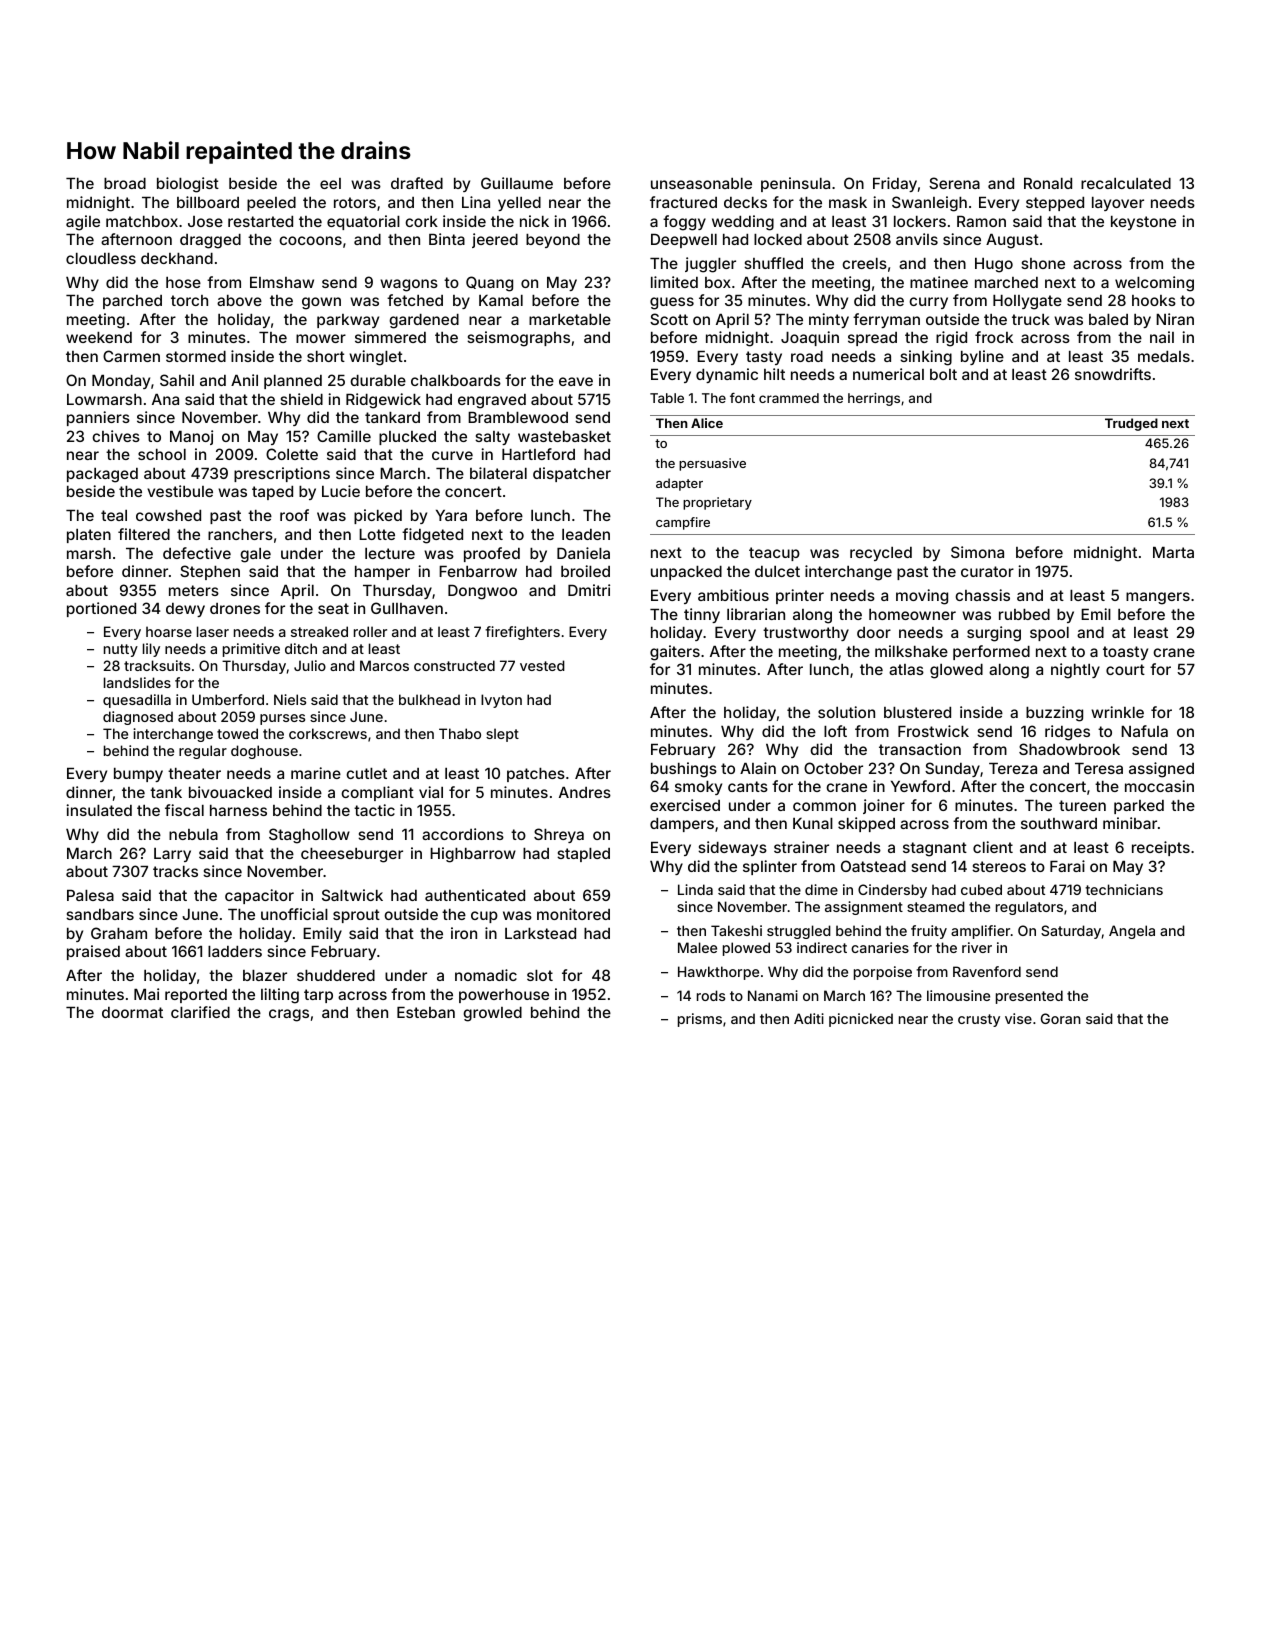 The width and height of the screenshot is (1261, 1632). What do you see at coordinates (928, 303) in the screenshot?
I see `curry` at bounding box center [928, 303].
